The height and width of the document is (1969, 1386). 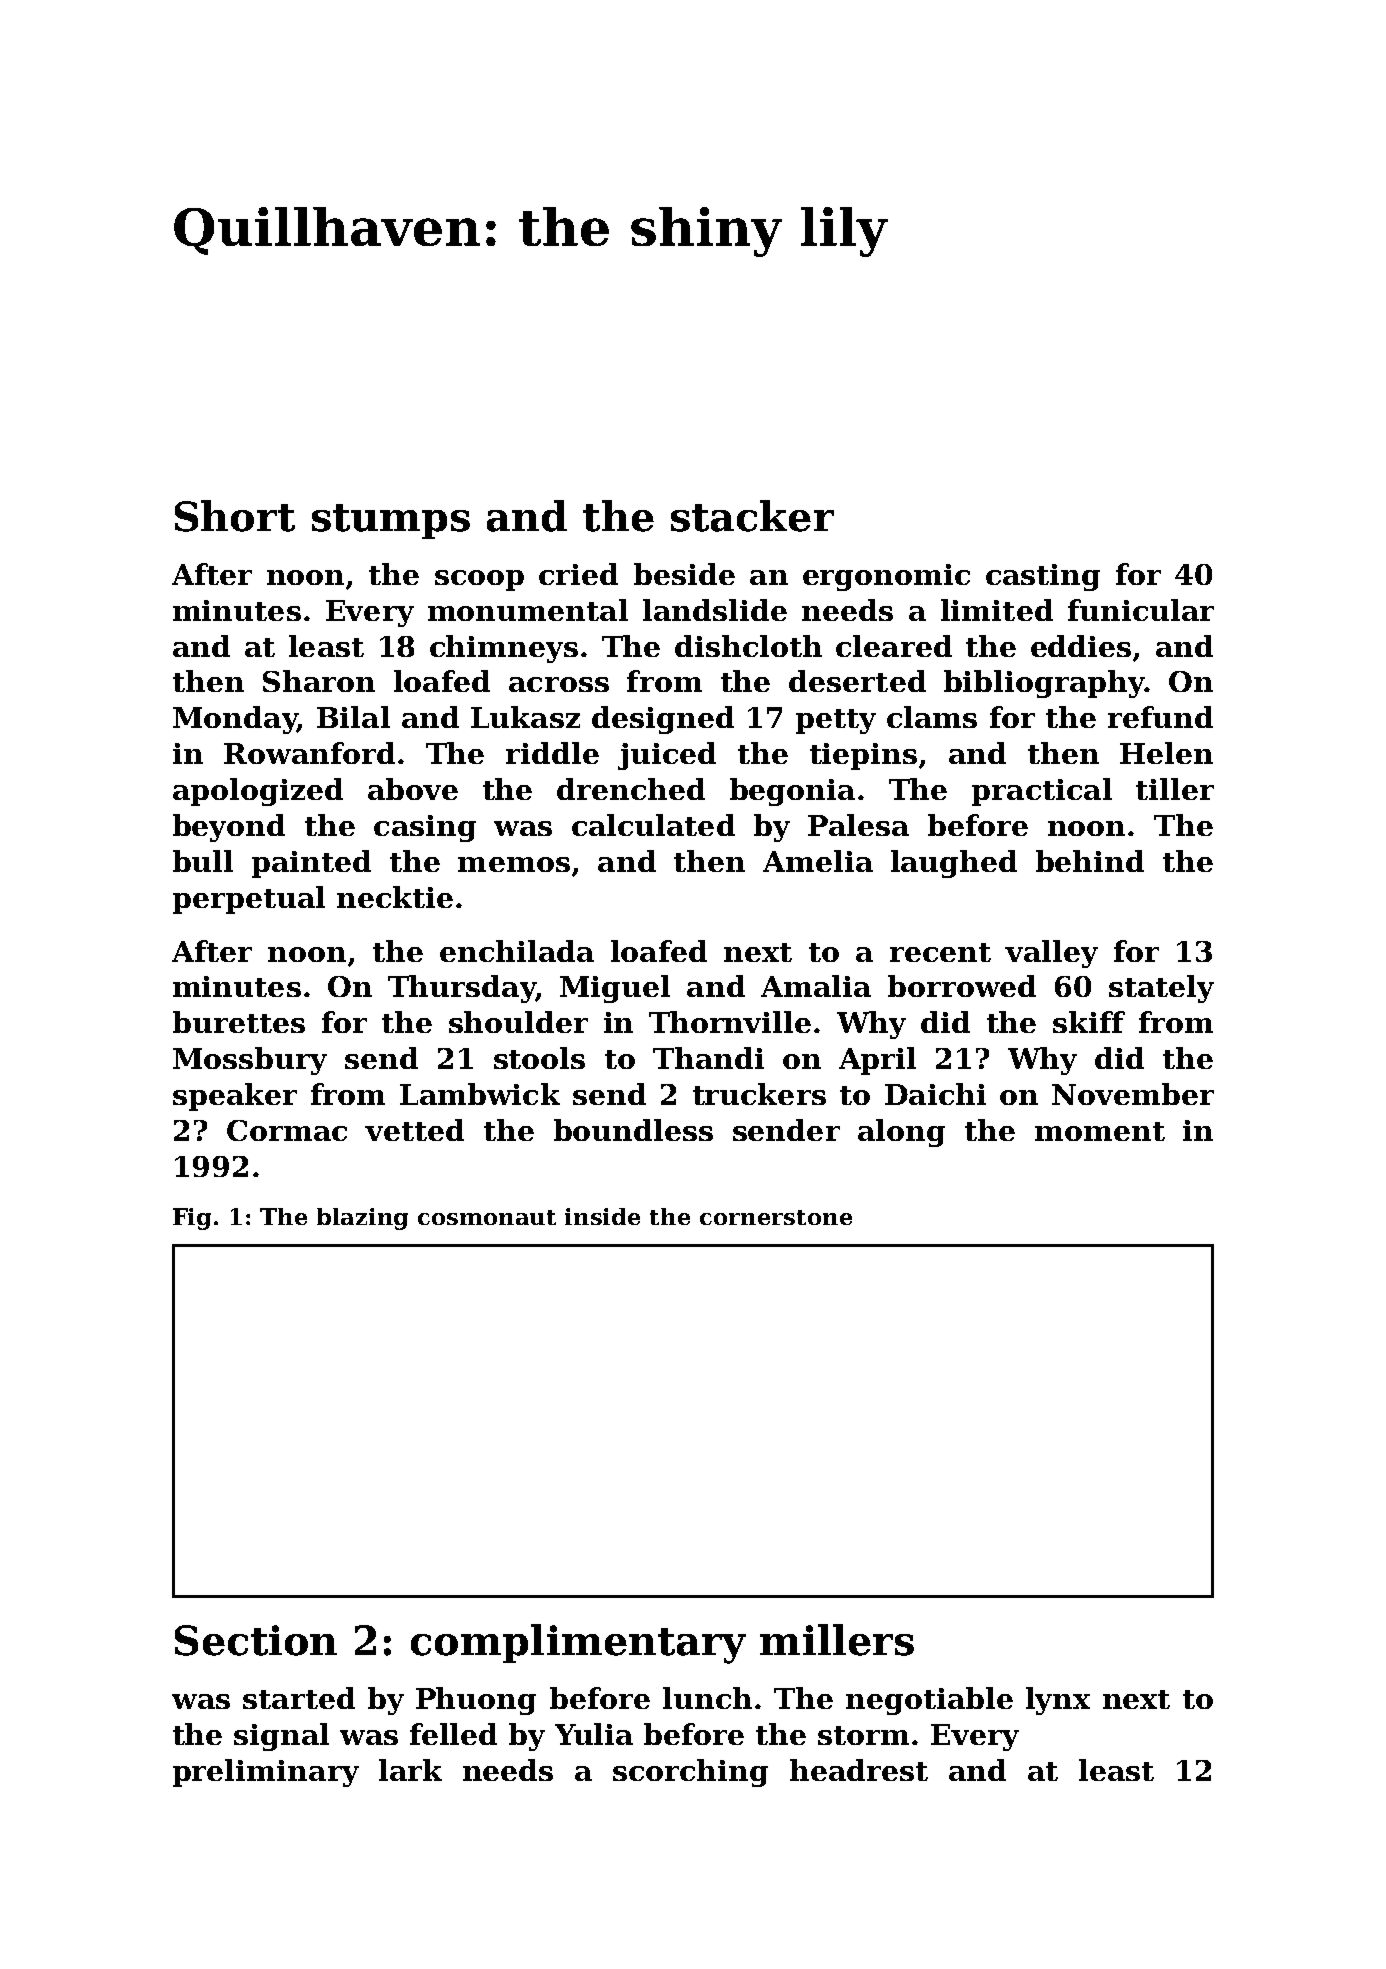 I want to click on complimentary, so click(x=578, y=1644).
